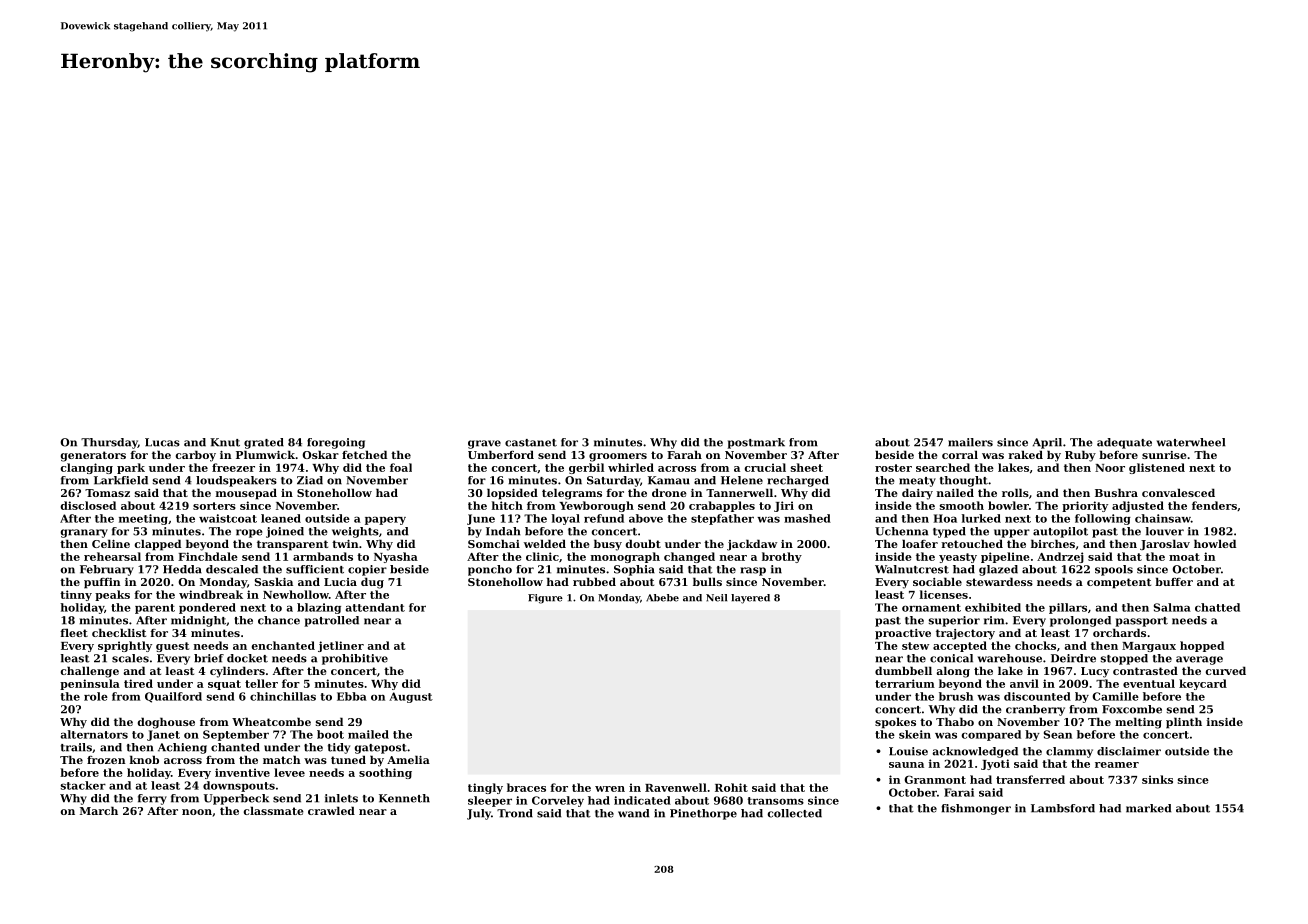 This screenshot has height=924, width=1308. Describe the element at coordinates (385, 773) in the screenshot. I see `soothing` at that location.
